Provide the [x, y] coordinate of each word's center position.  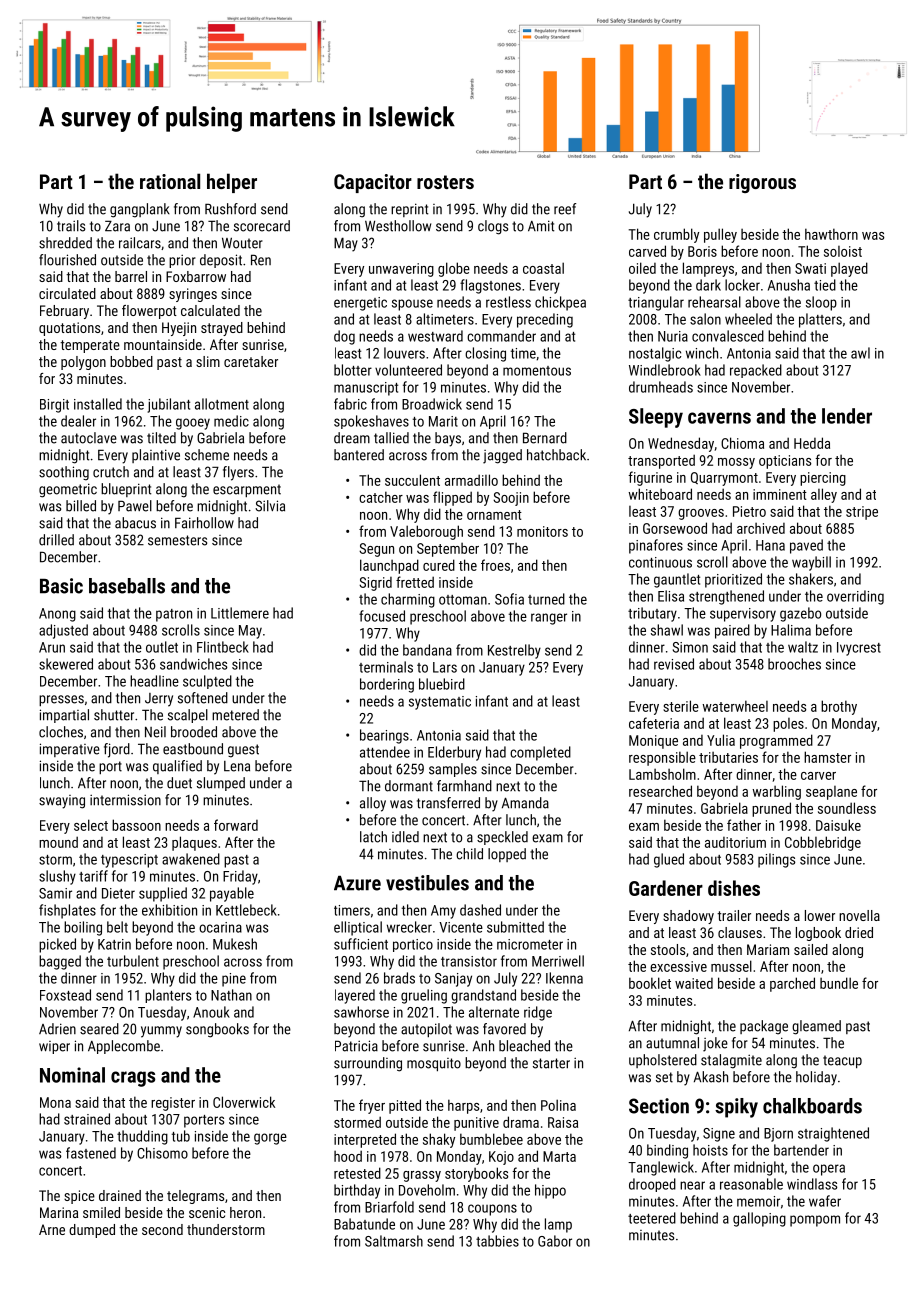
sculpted [207, 682]
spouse [412, 305]
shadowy [688, 917]
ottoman [463, 600]
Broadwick [432, 404]
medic [231, 421]
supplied [163, 894]
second [162, 1229]
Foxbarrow [196, 276]
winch [702, 353]
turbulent [133, 961]
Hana [770, 545]
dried [859, 932]
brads [399, 978]
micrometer [530, 944]
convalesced [728, 336]
